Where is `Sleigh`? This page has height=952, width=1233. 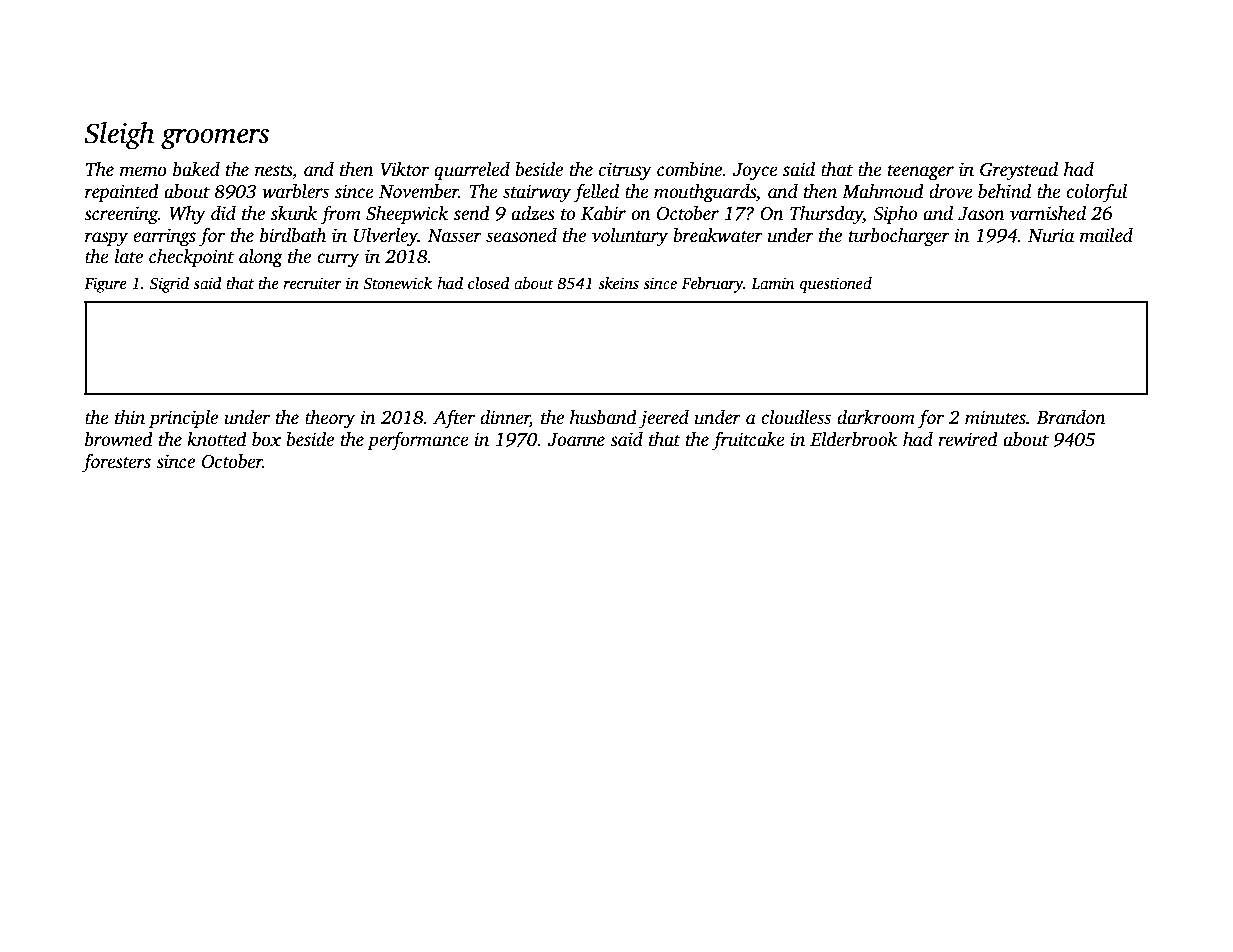 Sleigh is located at coordinates (119, 136).
